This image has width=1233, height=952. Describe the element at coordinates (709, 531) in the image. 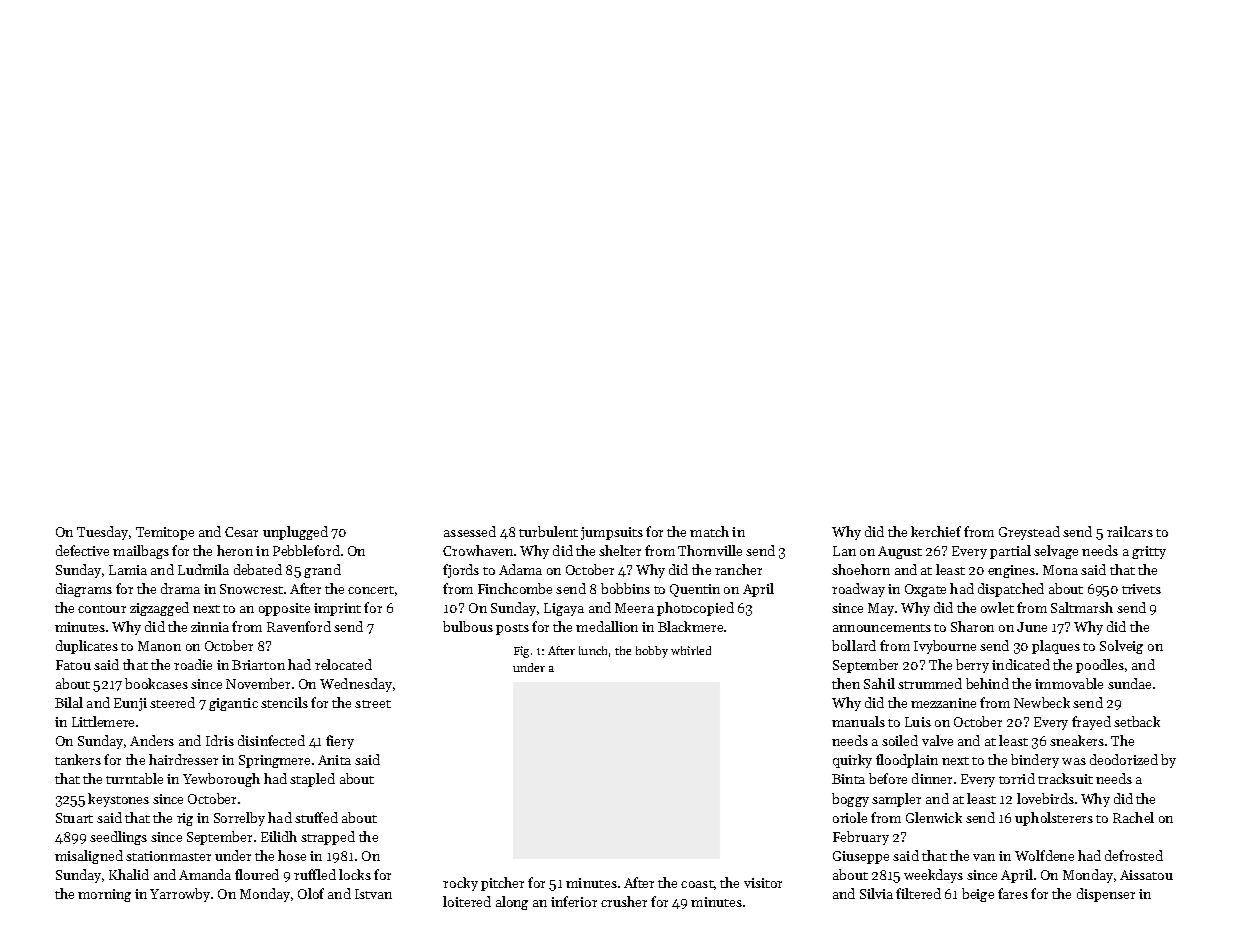

I see `match` at that location.
